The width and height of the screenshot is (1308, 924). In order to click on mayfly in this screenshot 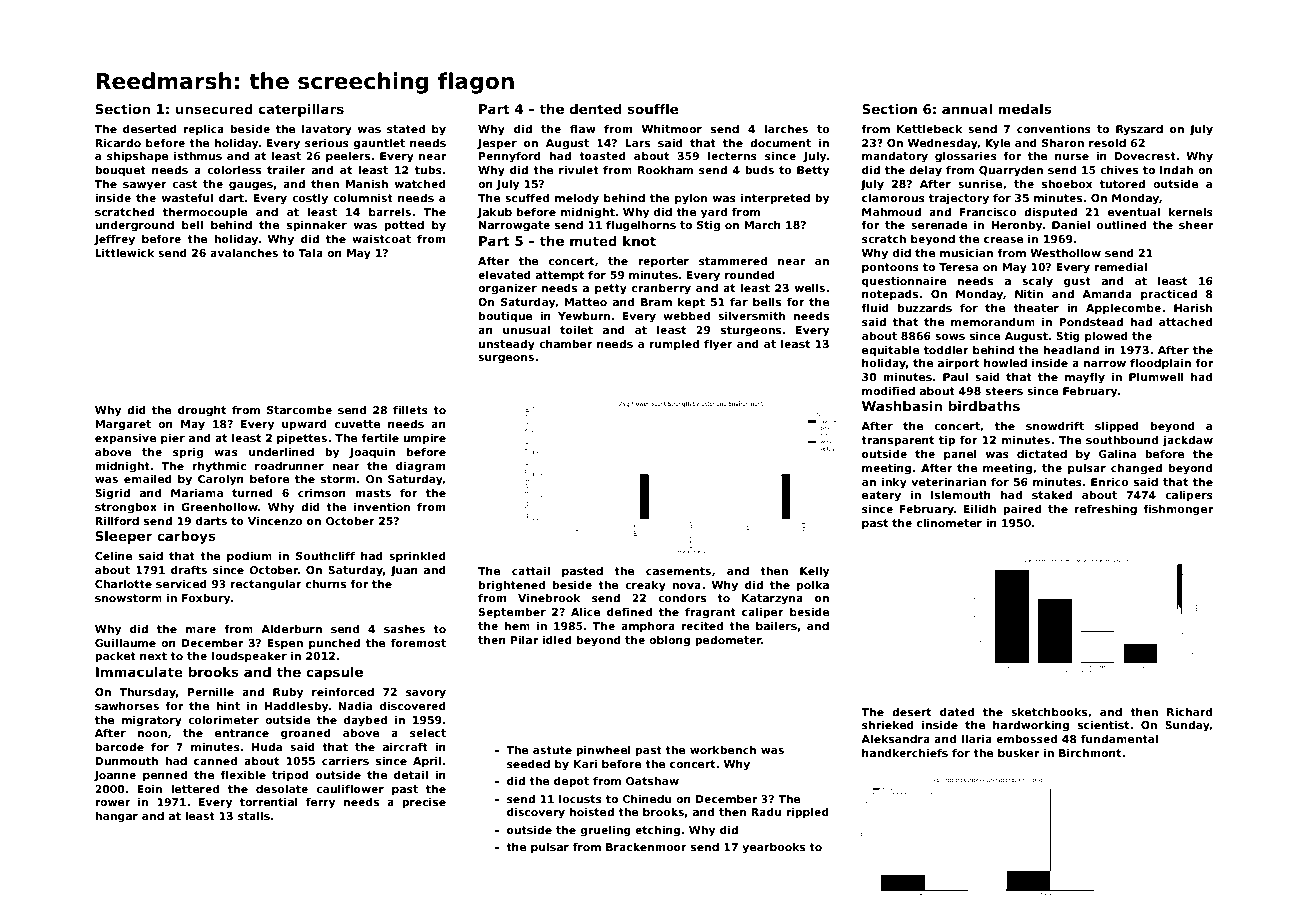, I will do `click(1085, 378)`.
